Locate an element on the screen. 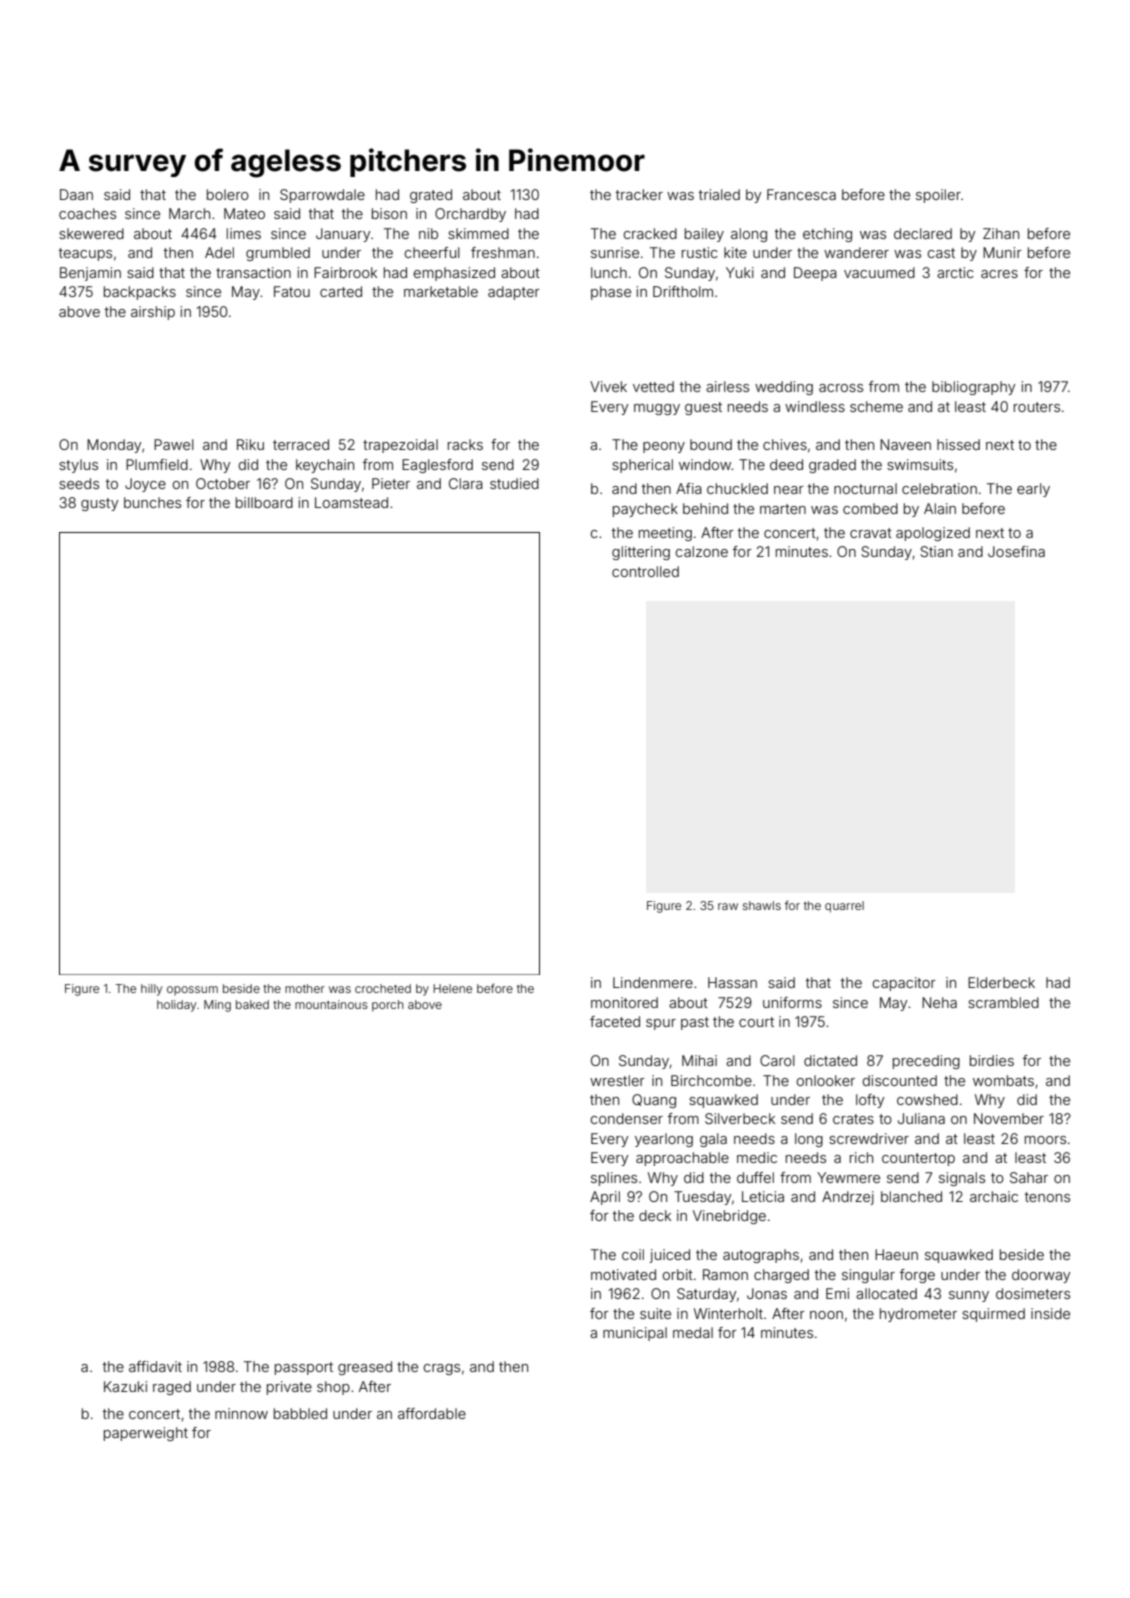  tracker is located at coordinates (639, 194).
